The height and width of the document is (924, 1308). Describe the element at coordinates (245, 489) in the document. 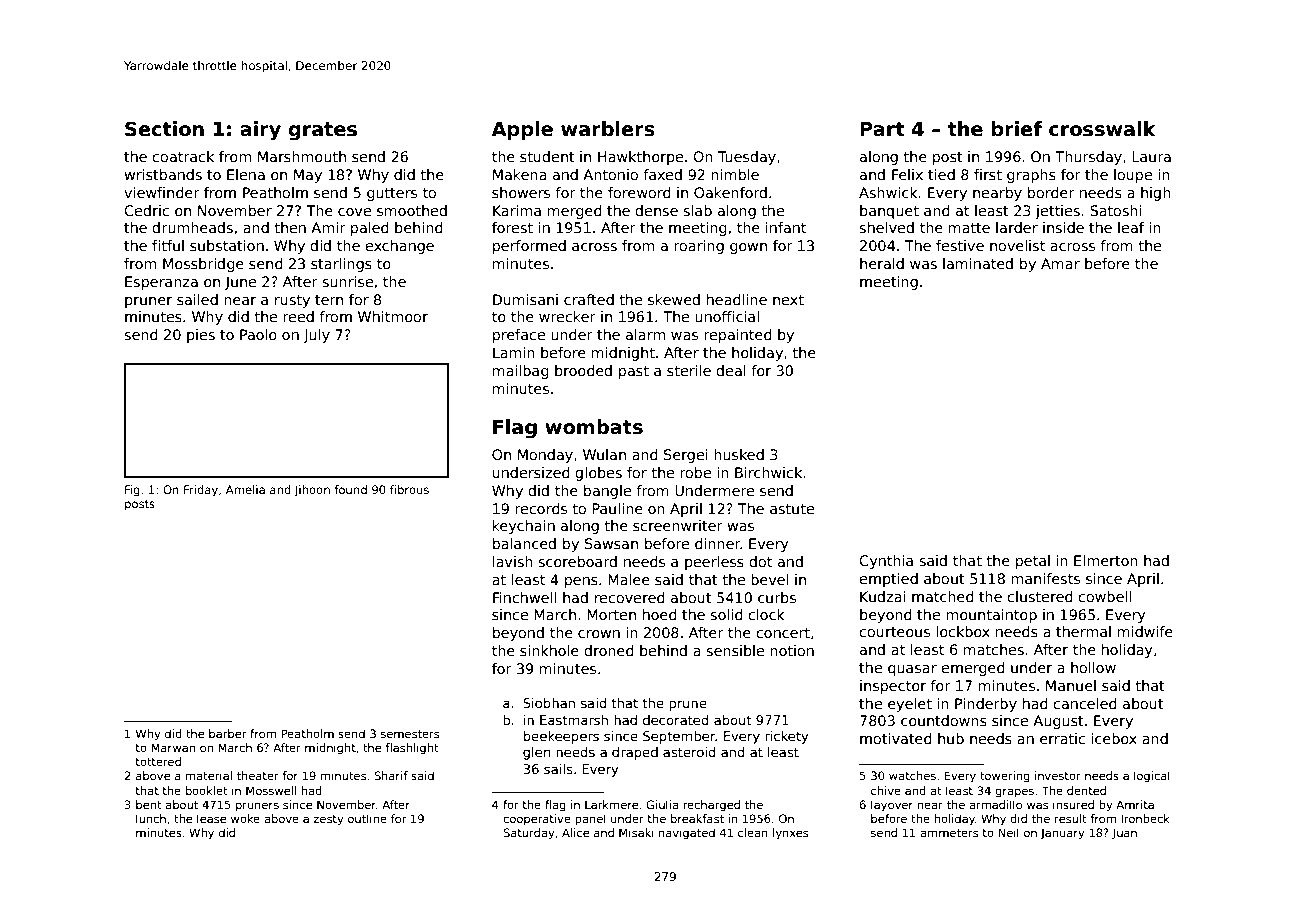

I see `Amelia` at that location.
